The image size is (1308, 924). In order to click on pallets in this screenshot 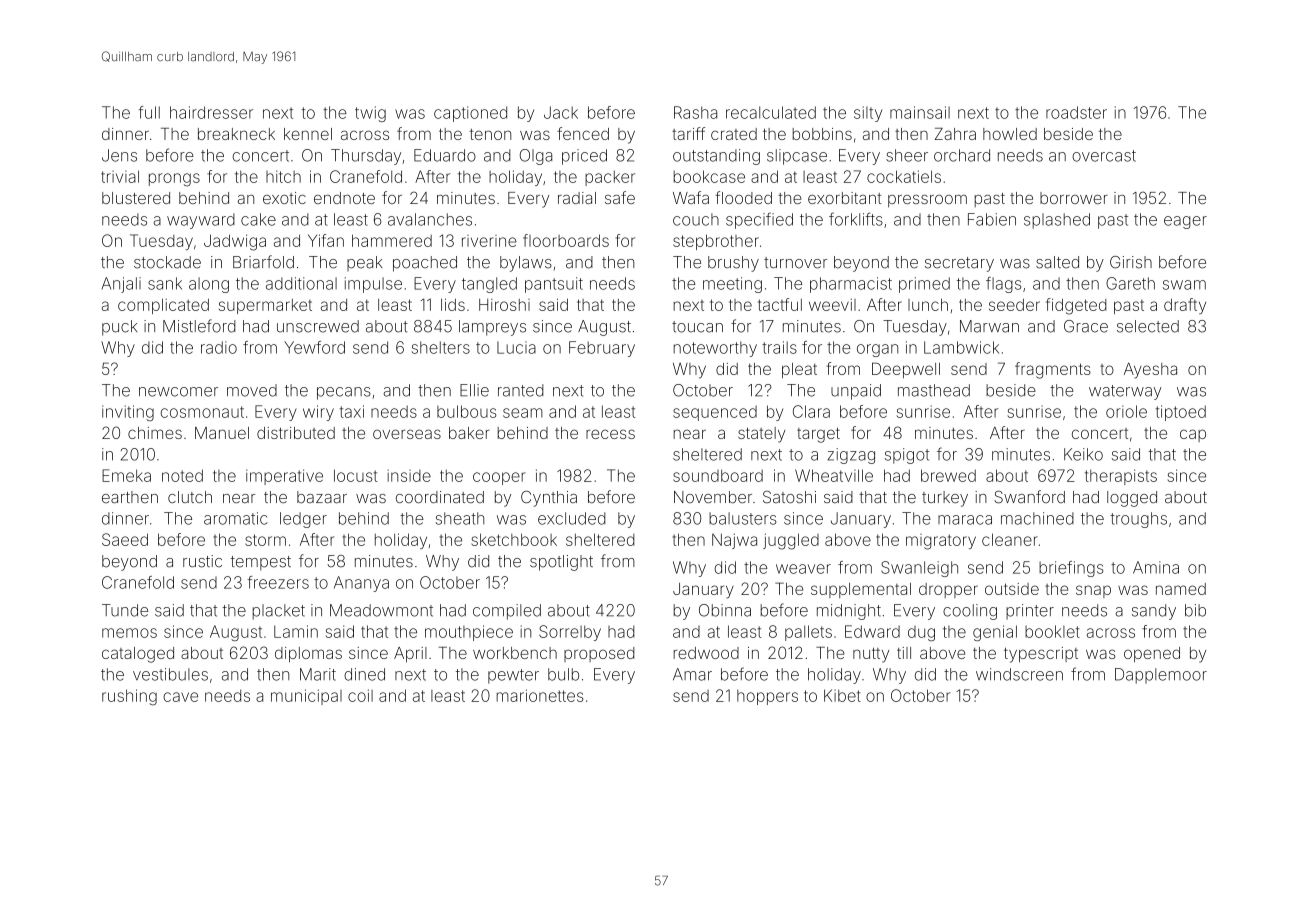, I will do `click(808, 633)`.
